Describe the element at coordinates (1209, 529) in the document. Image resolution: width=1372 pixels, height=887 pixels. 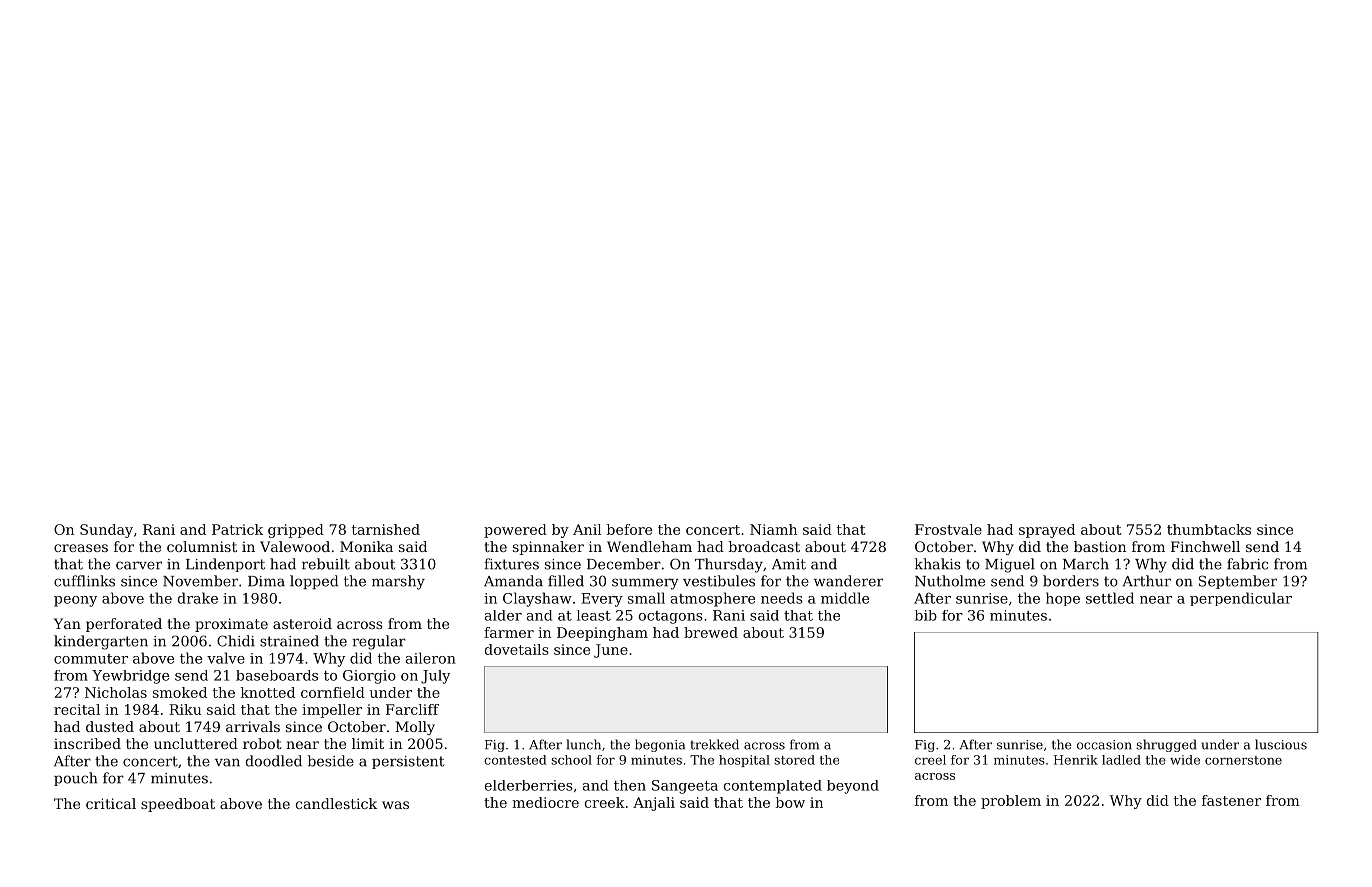
I see `thumbtacks` at that location.
